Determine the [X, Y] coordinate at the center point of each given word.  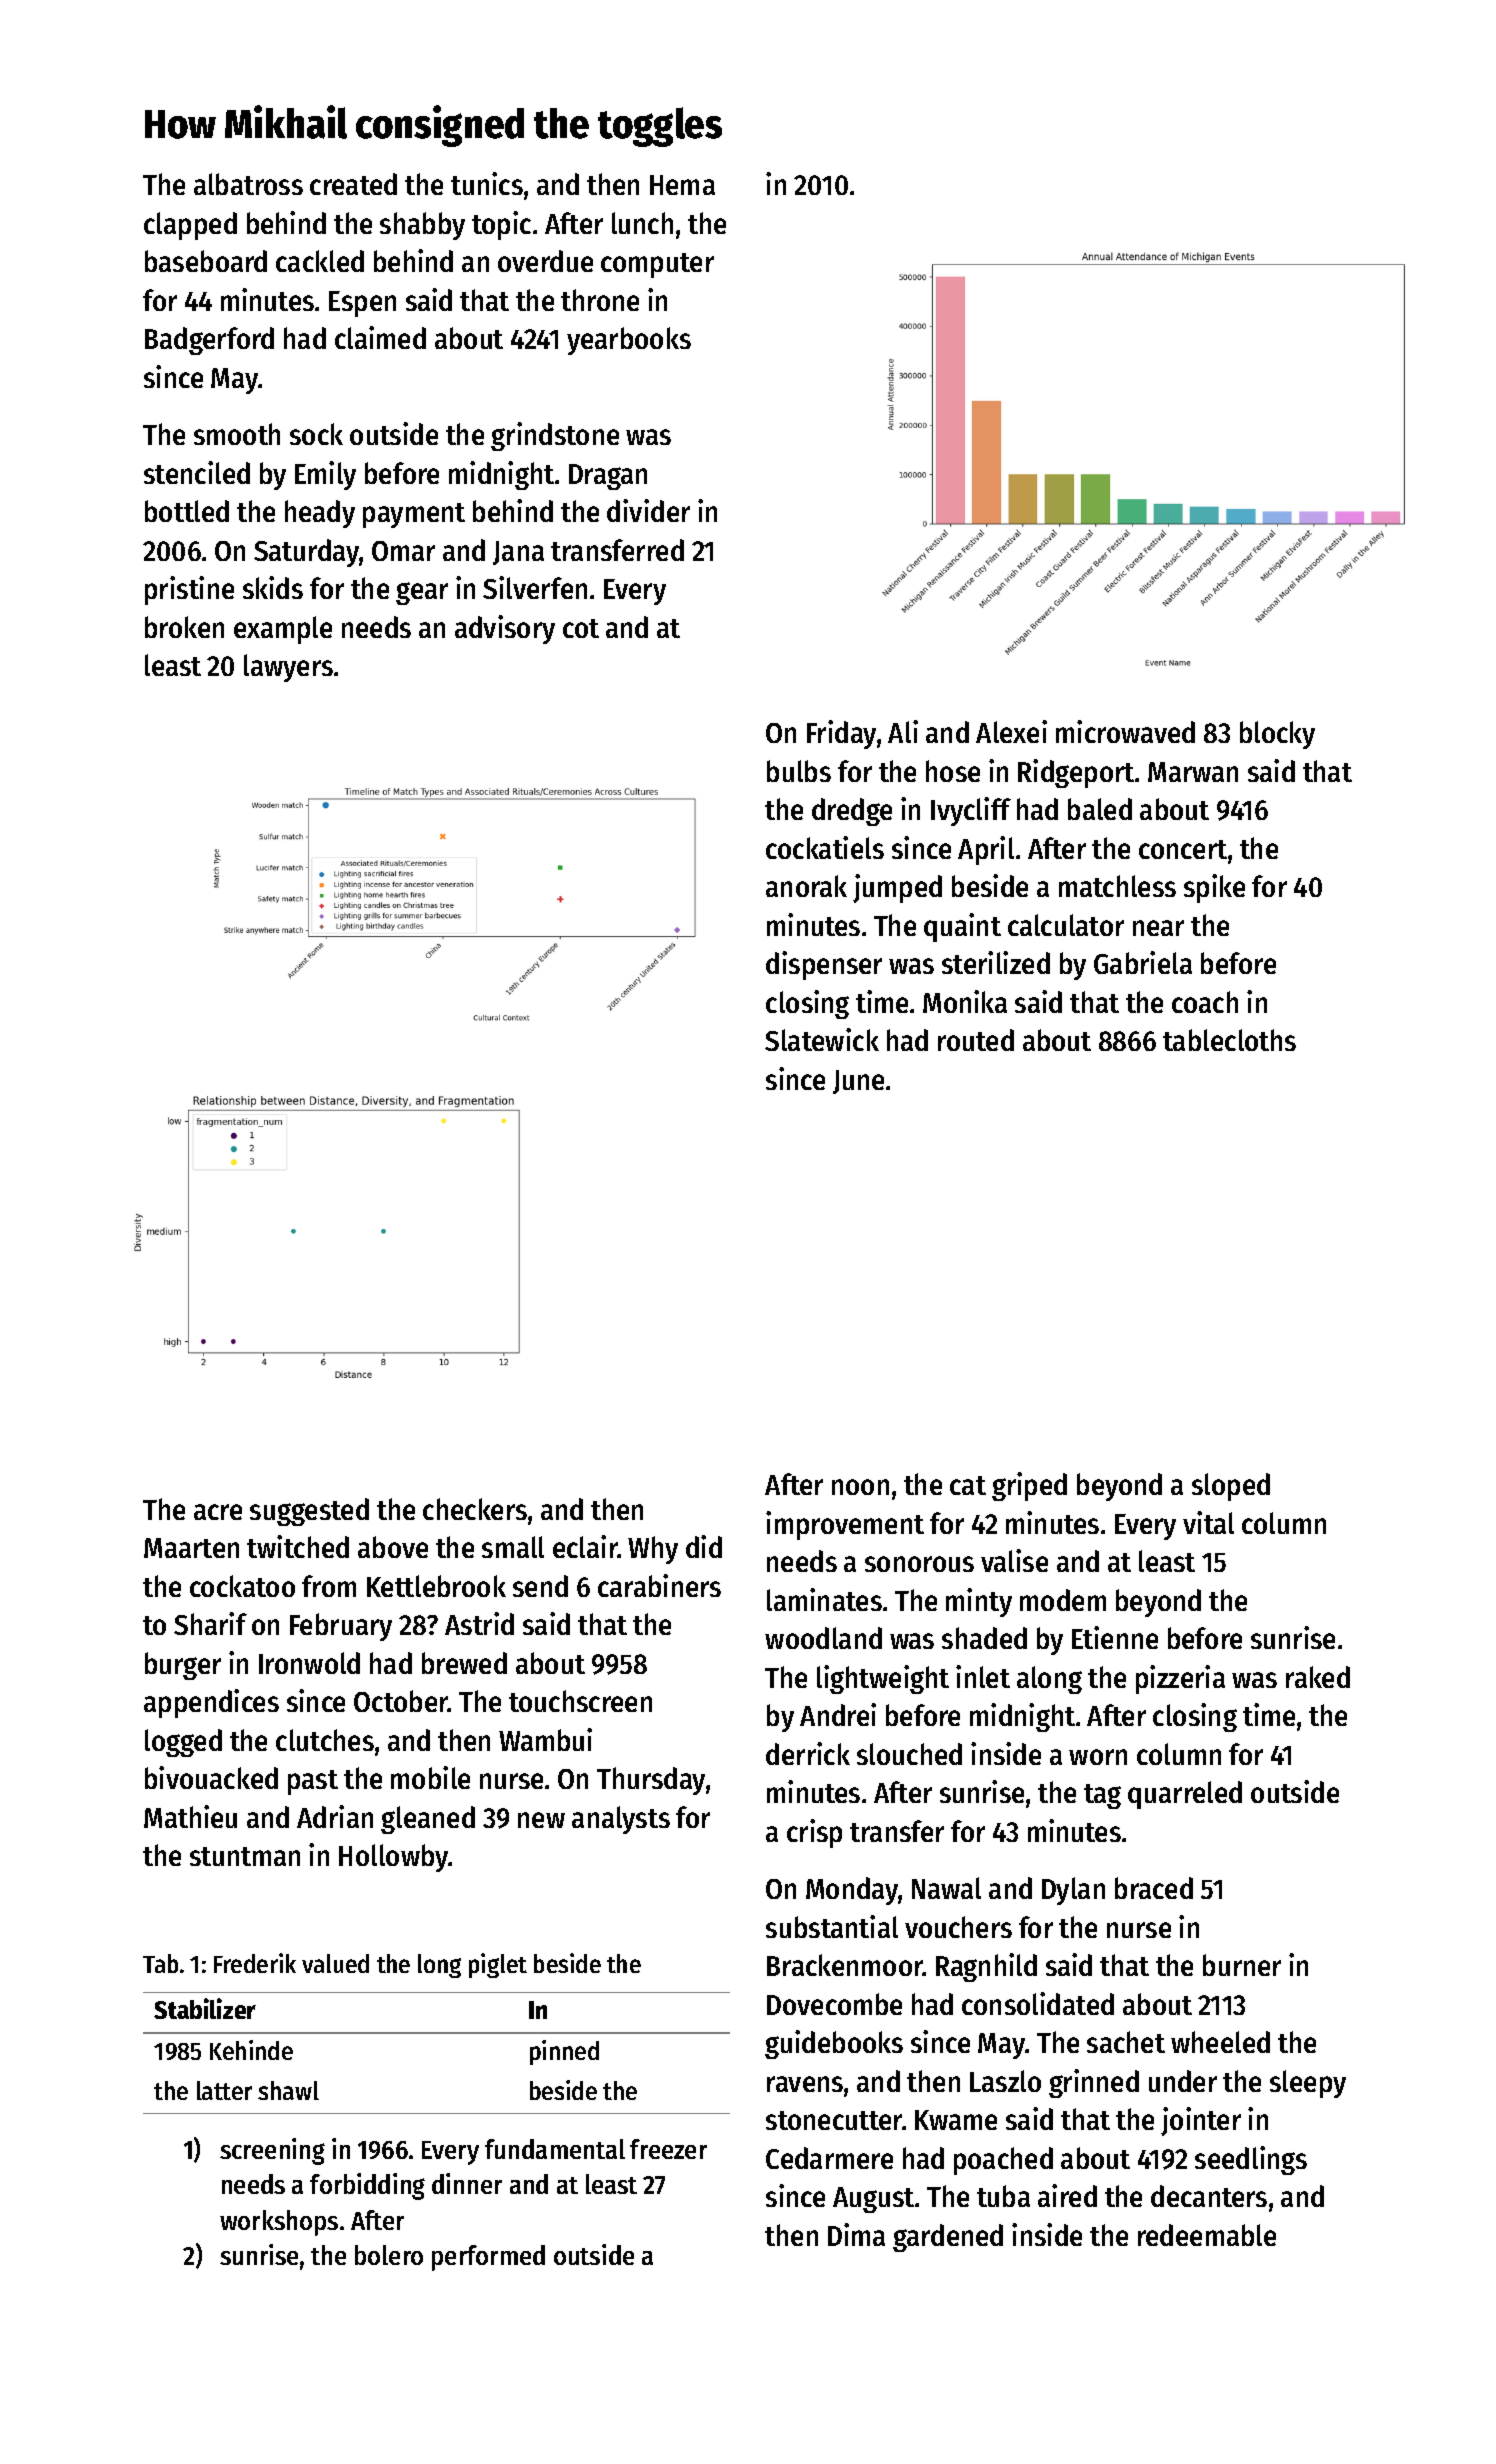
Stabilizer [205, 2008]
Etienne [1115, 1637]
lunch [642, 223]
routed [976, 1040]
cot [581, 628]
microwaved [1125, 731]
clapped [190, 226]
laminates [824, 1599]
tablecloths [1229, 1040]
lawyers [288, 668]
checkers [475, 1509]
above [393, 1547]
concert [1183, 849]
